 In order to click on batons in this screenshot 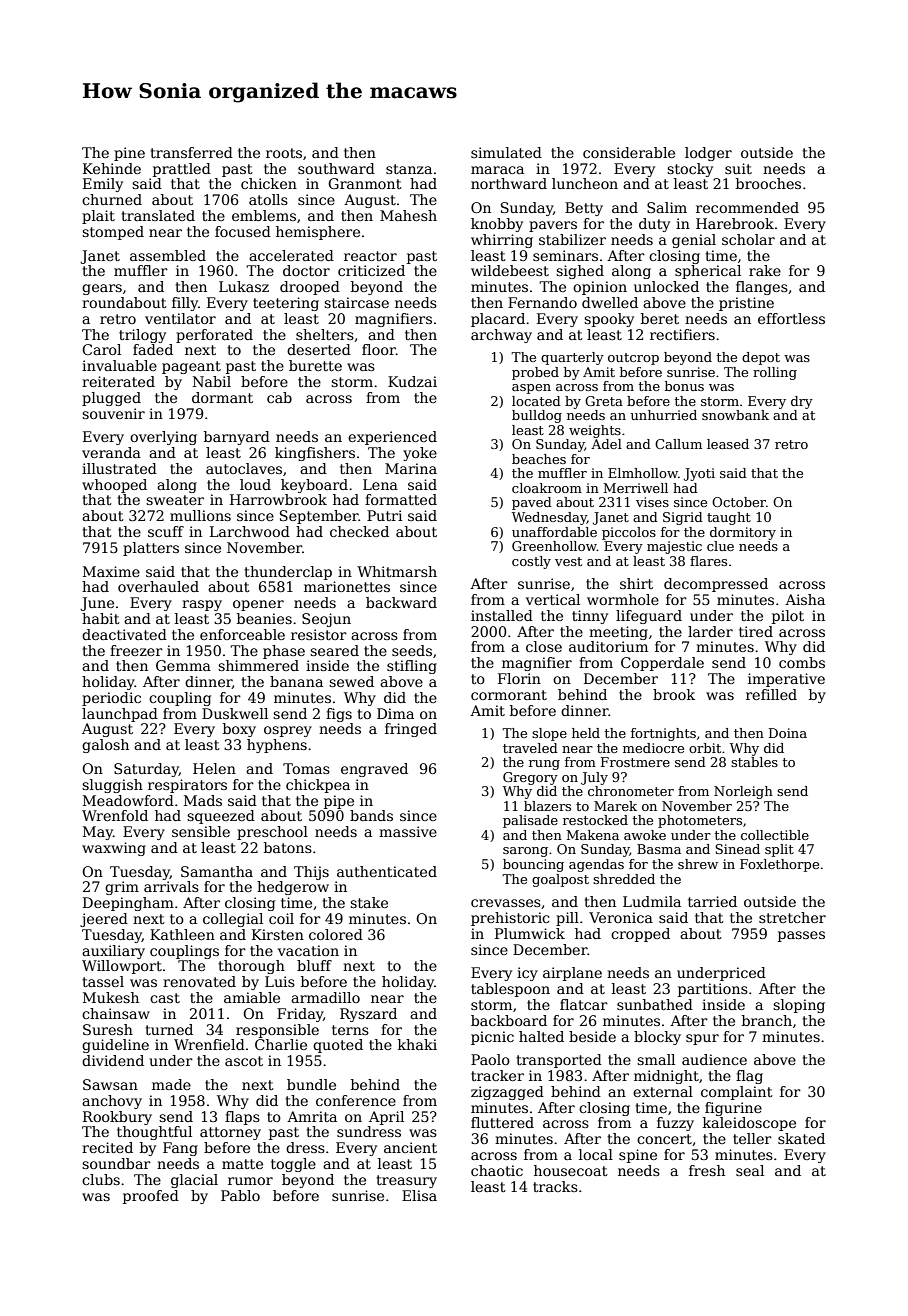, I will do `click(288, 847)`.
